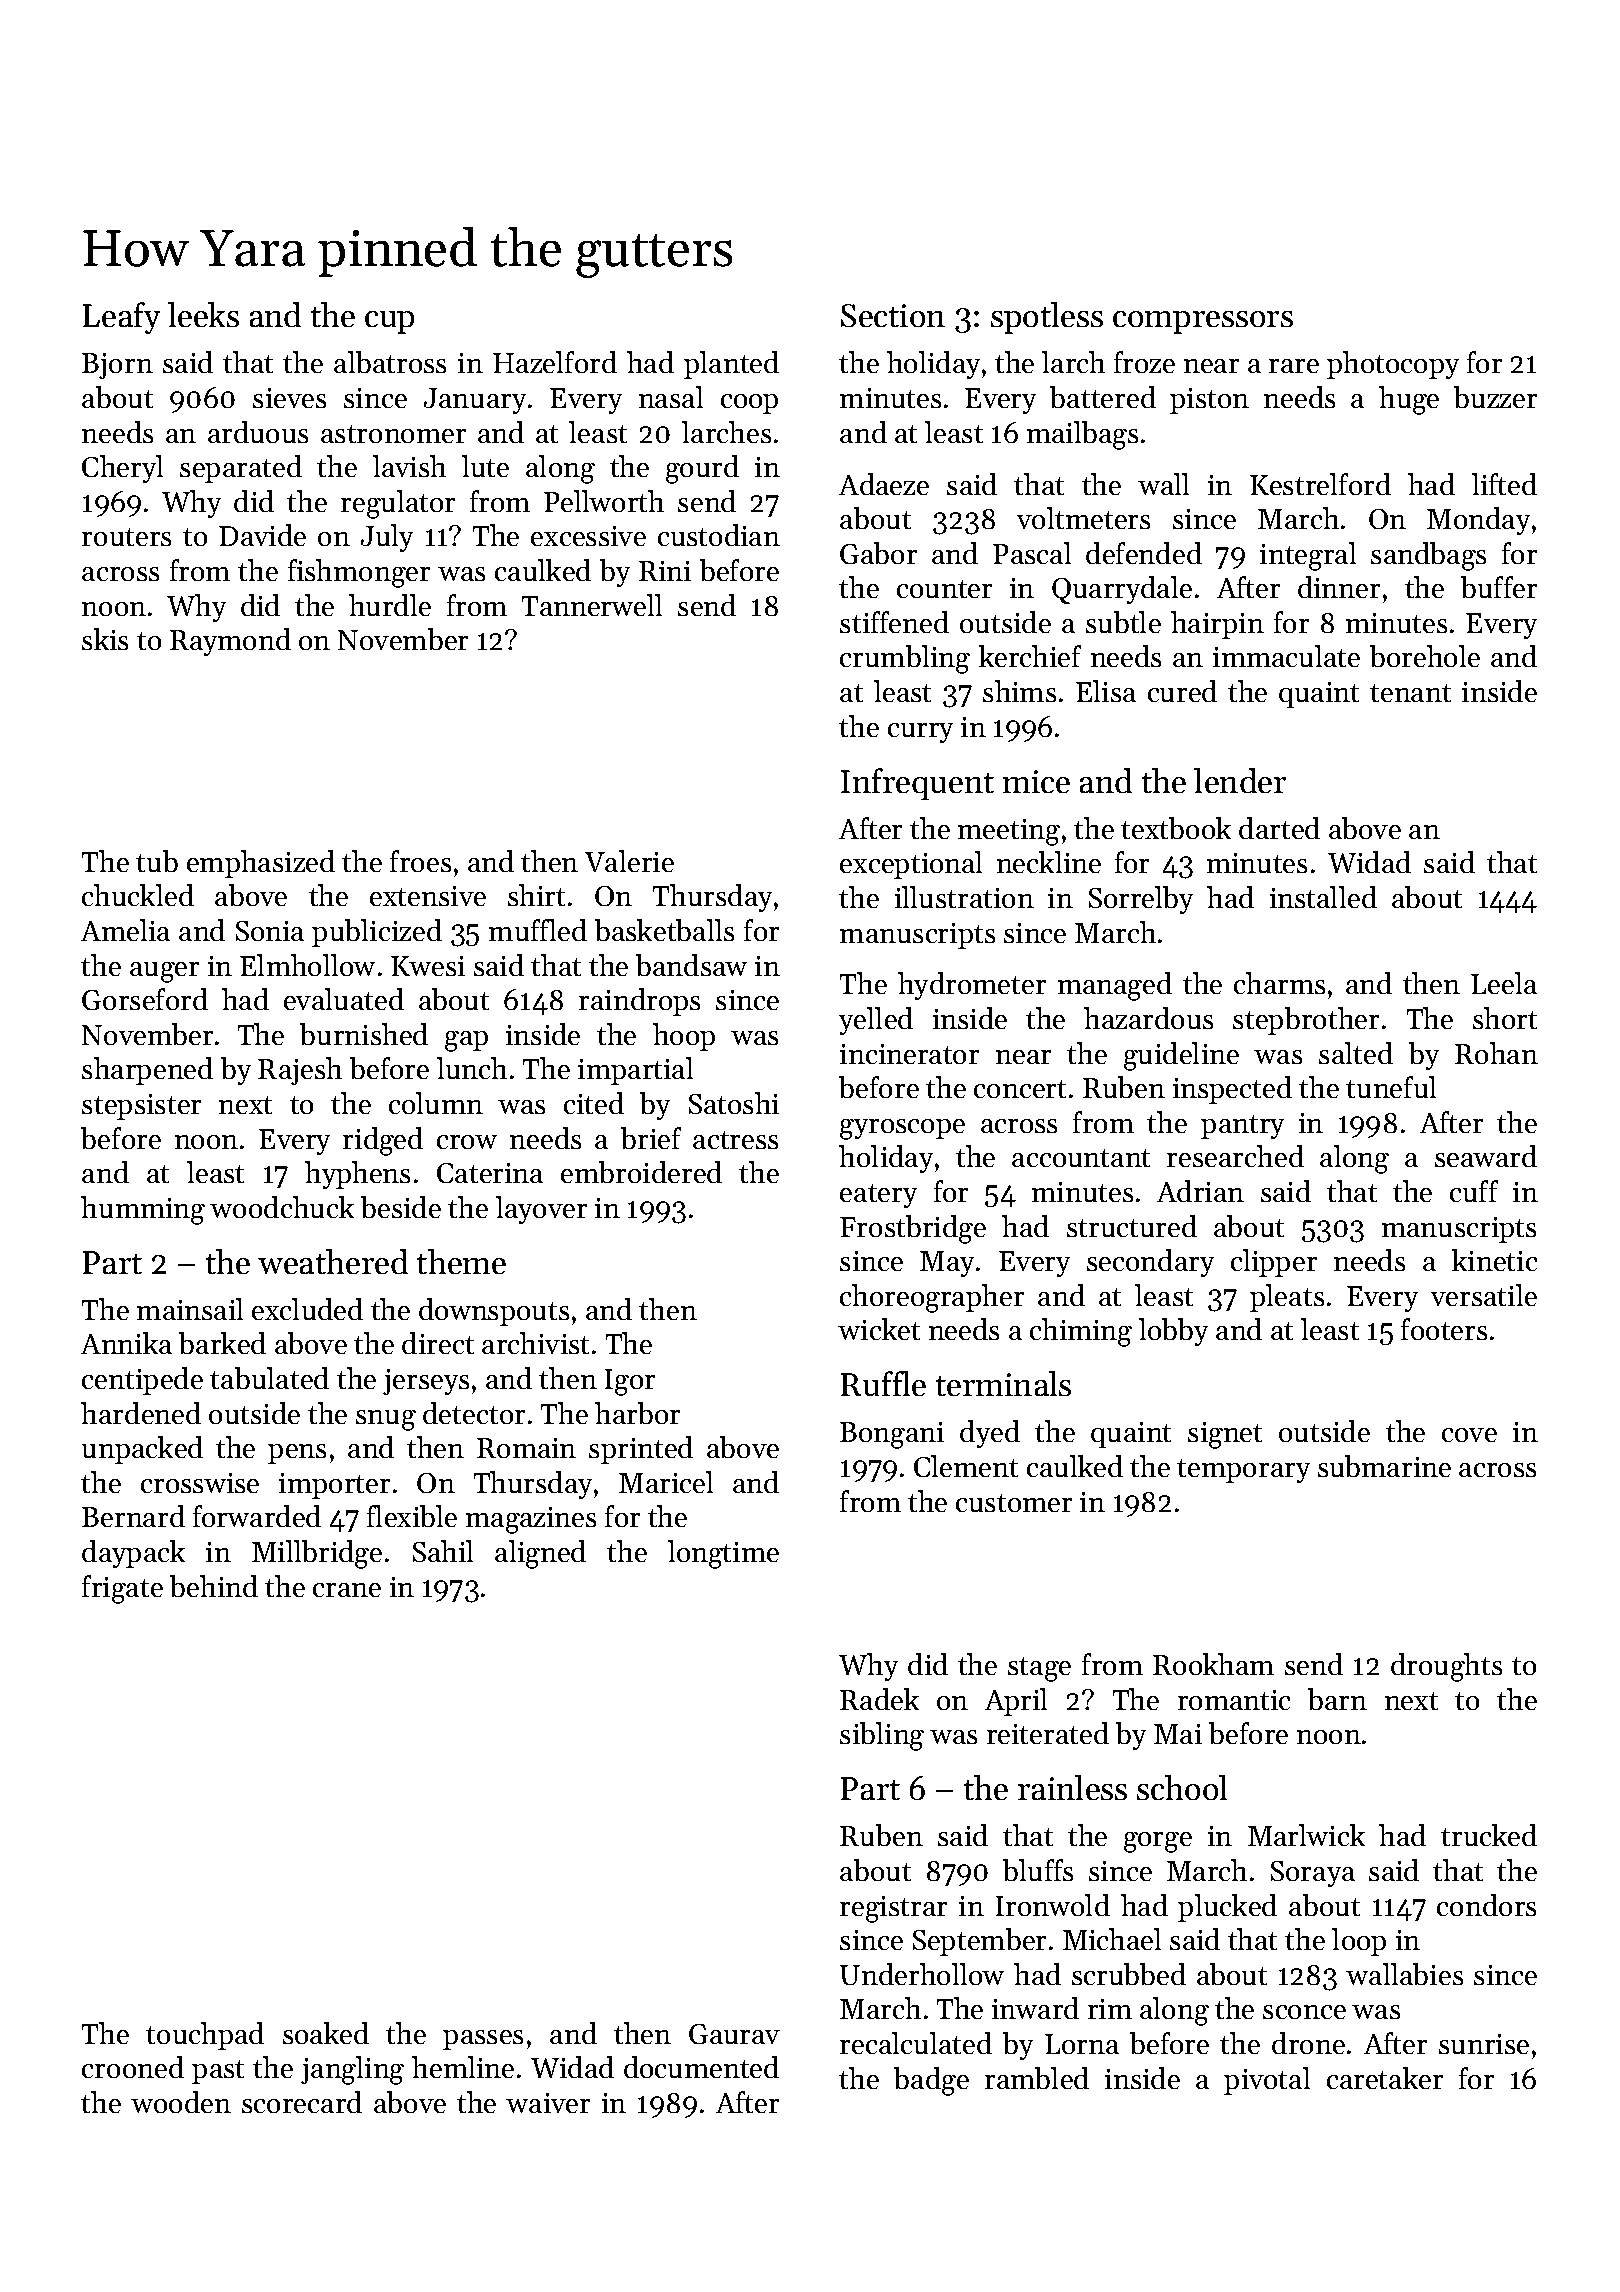  I want to click on nasal, so click(671, 397).
